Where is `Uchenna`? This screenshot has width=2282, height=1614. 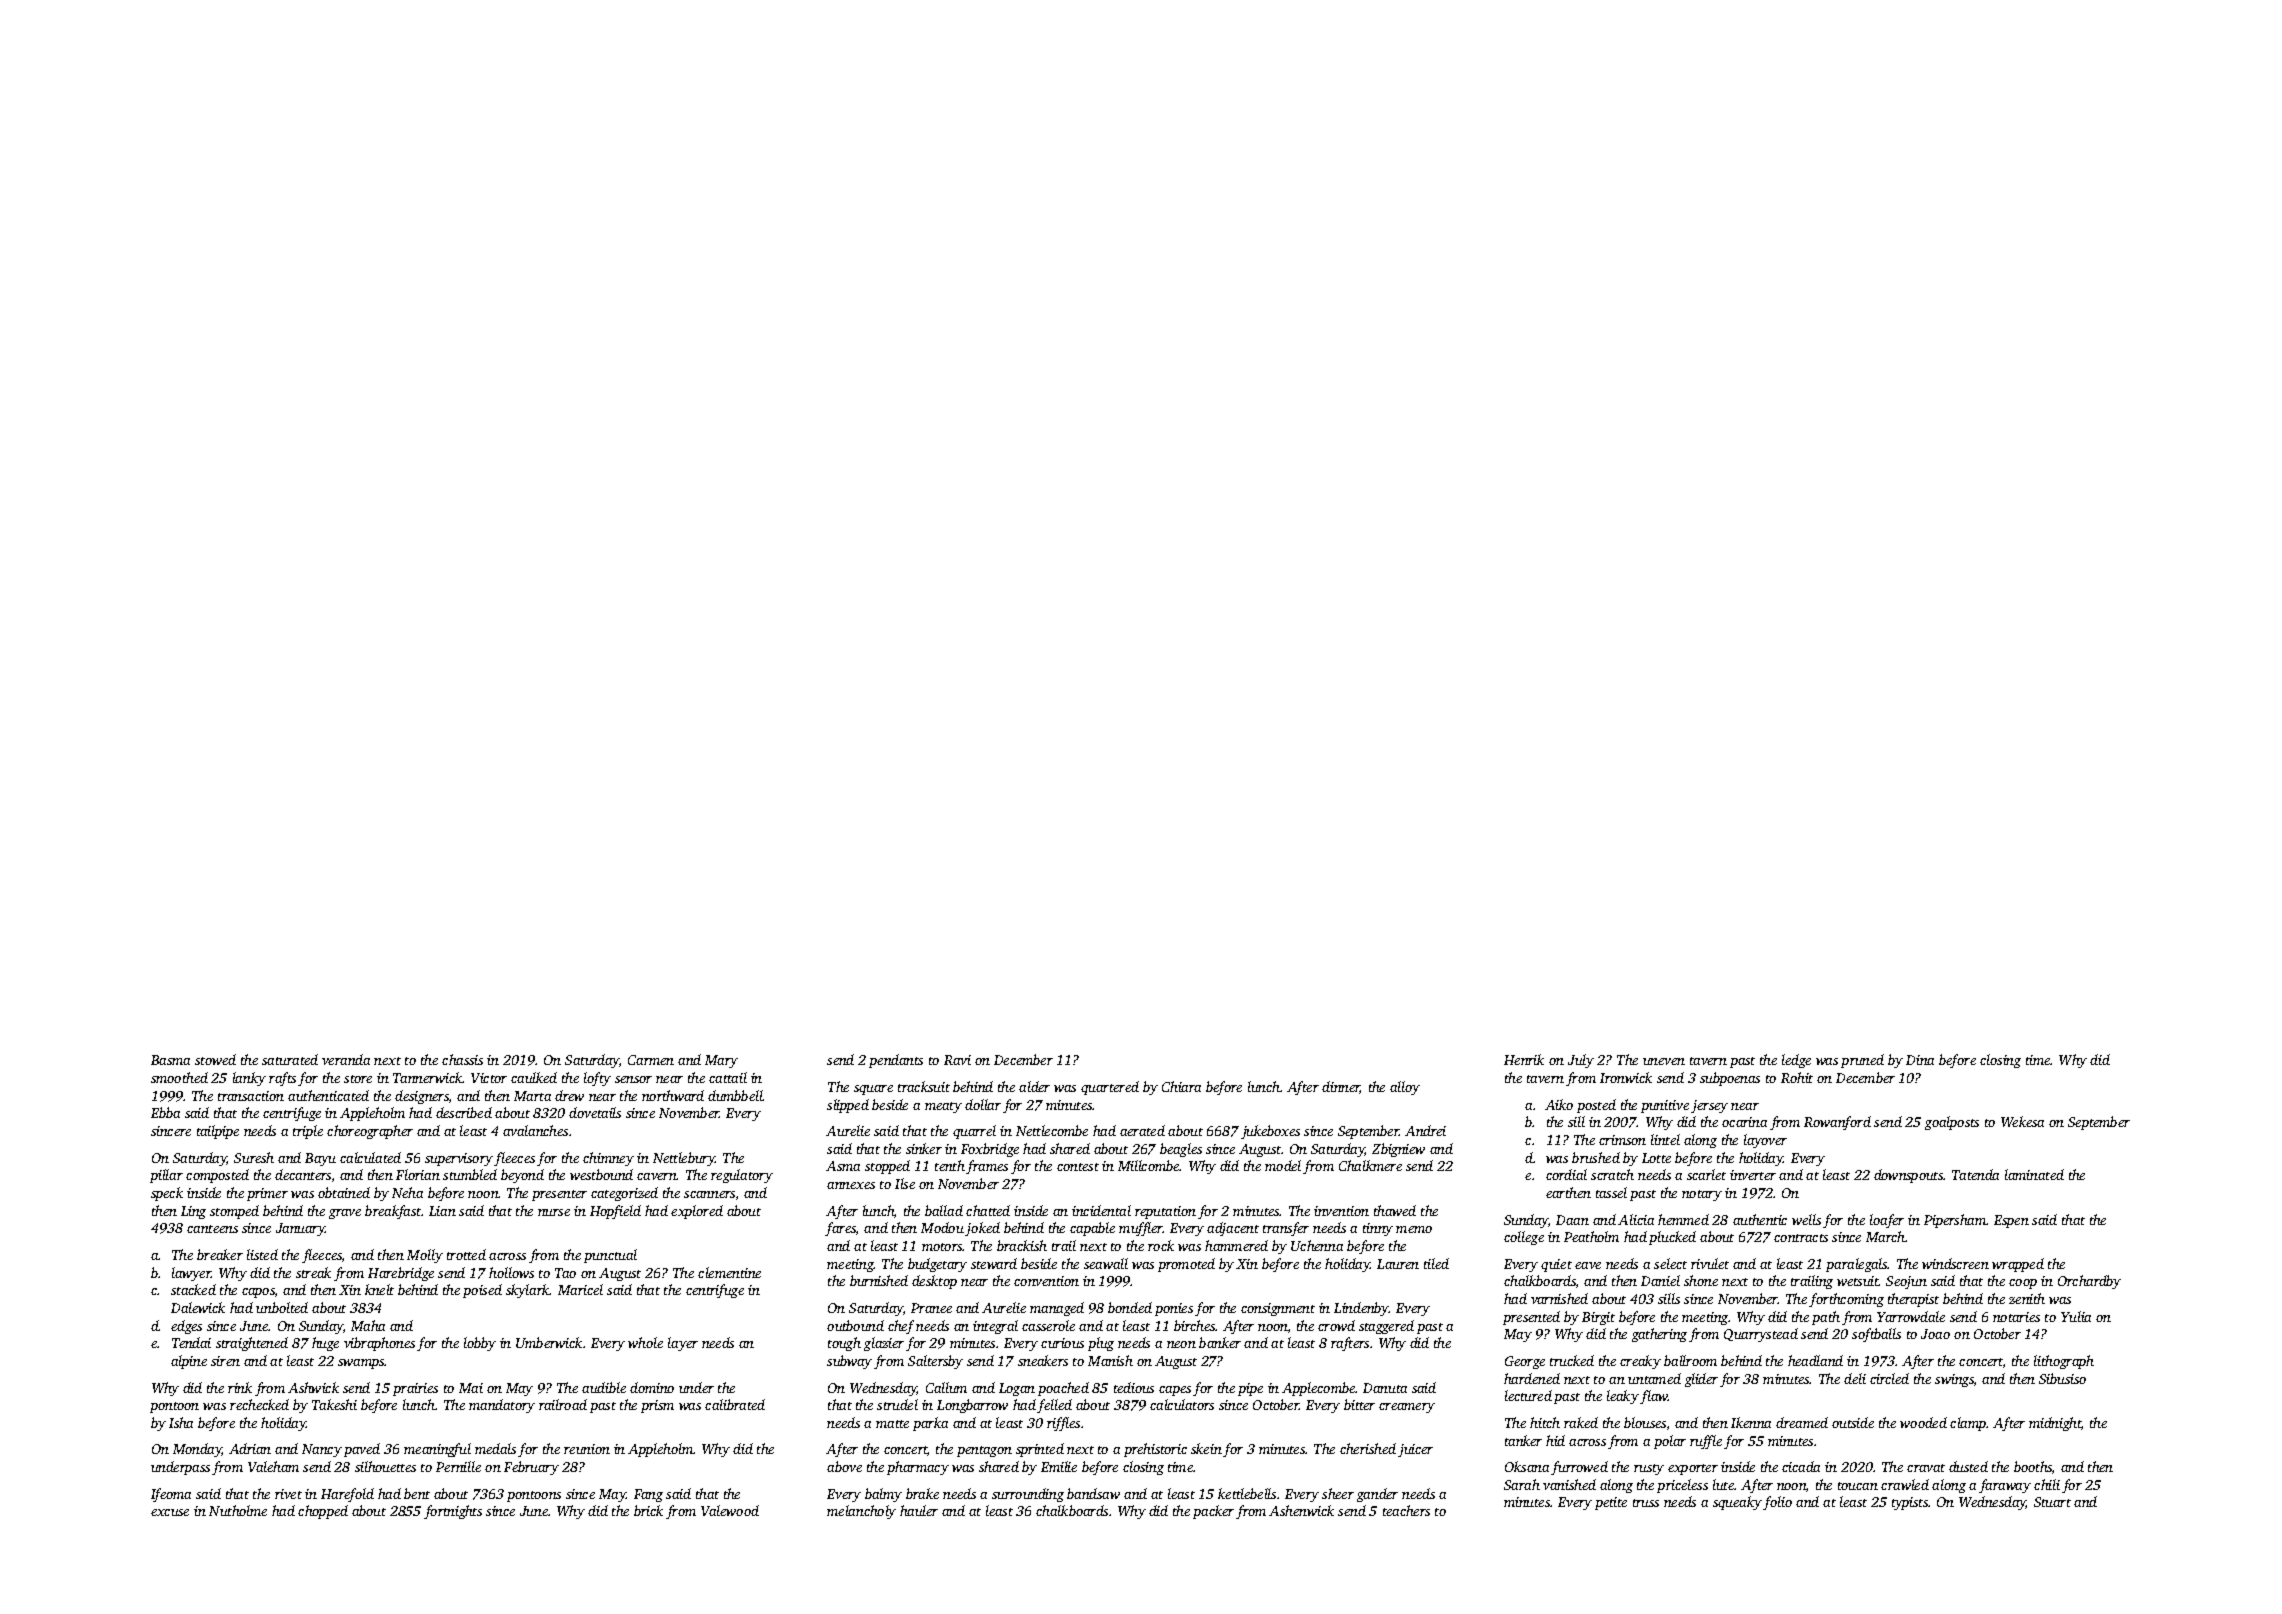
Uchenna is located at coordinates (1317, 1245).
